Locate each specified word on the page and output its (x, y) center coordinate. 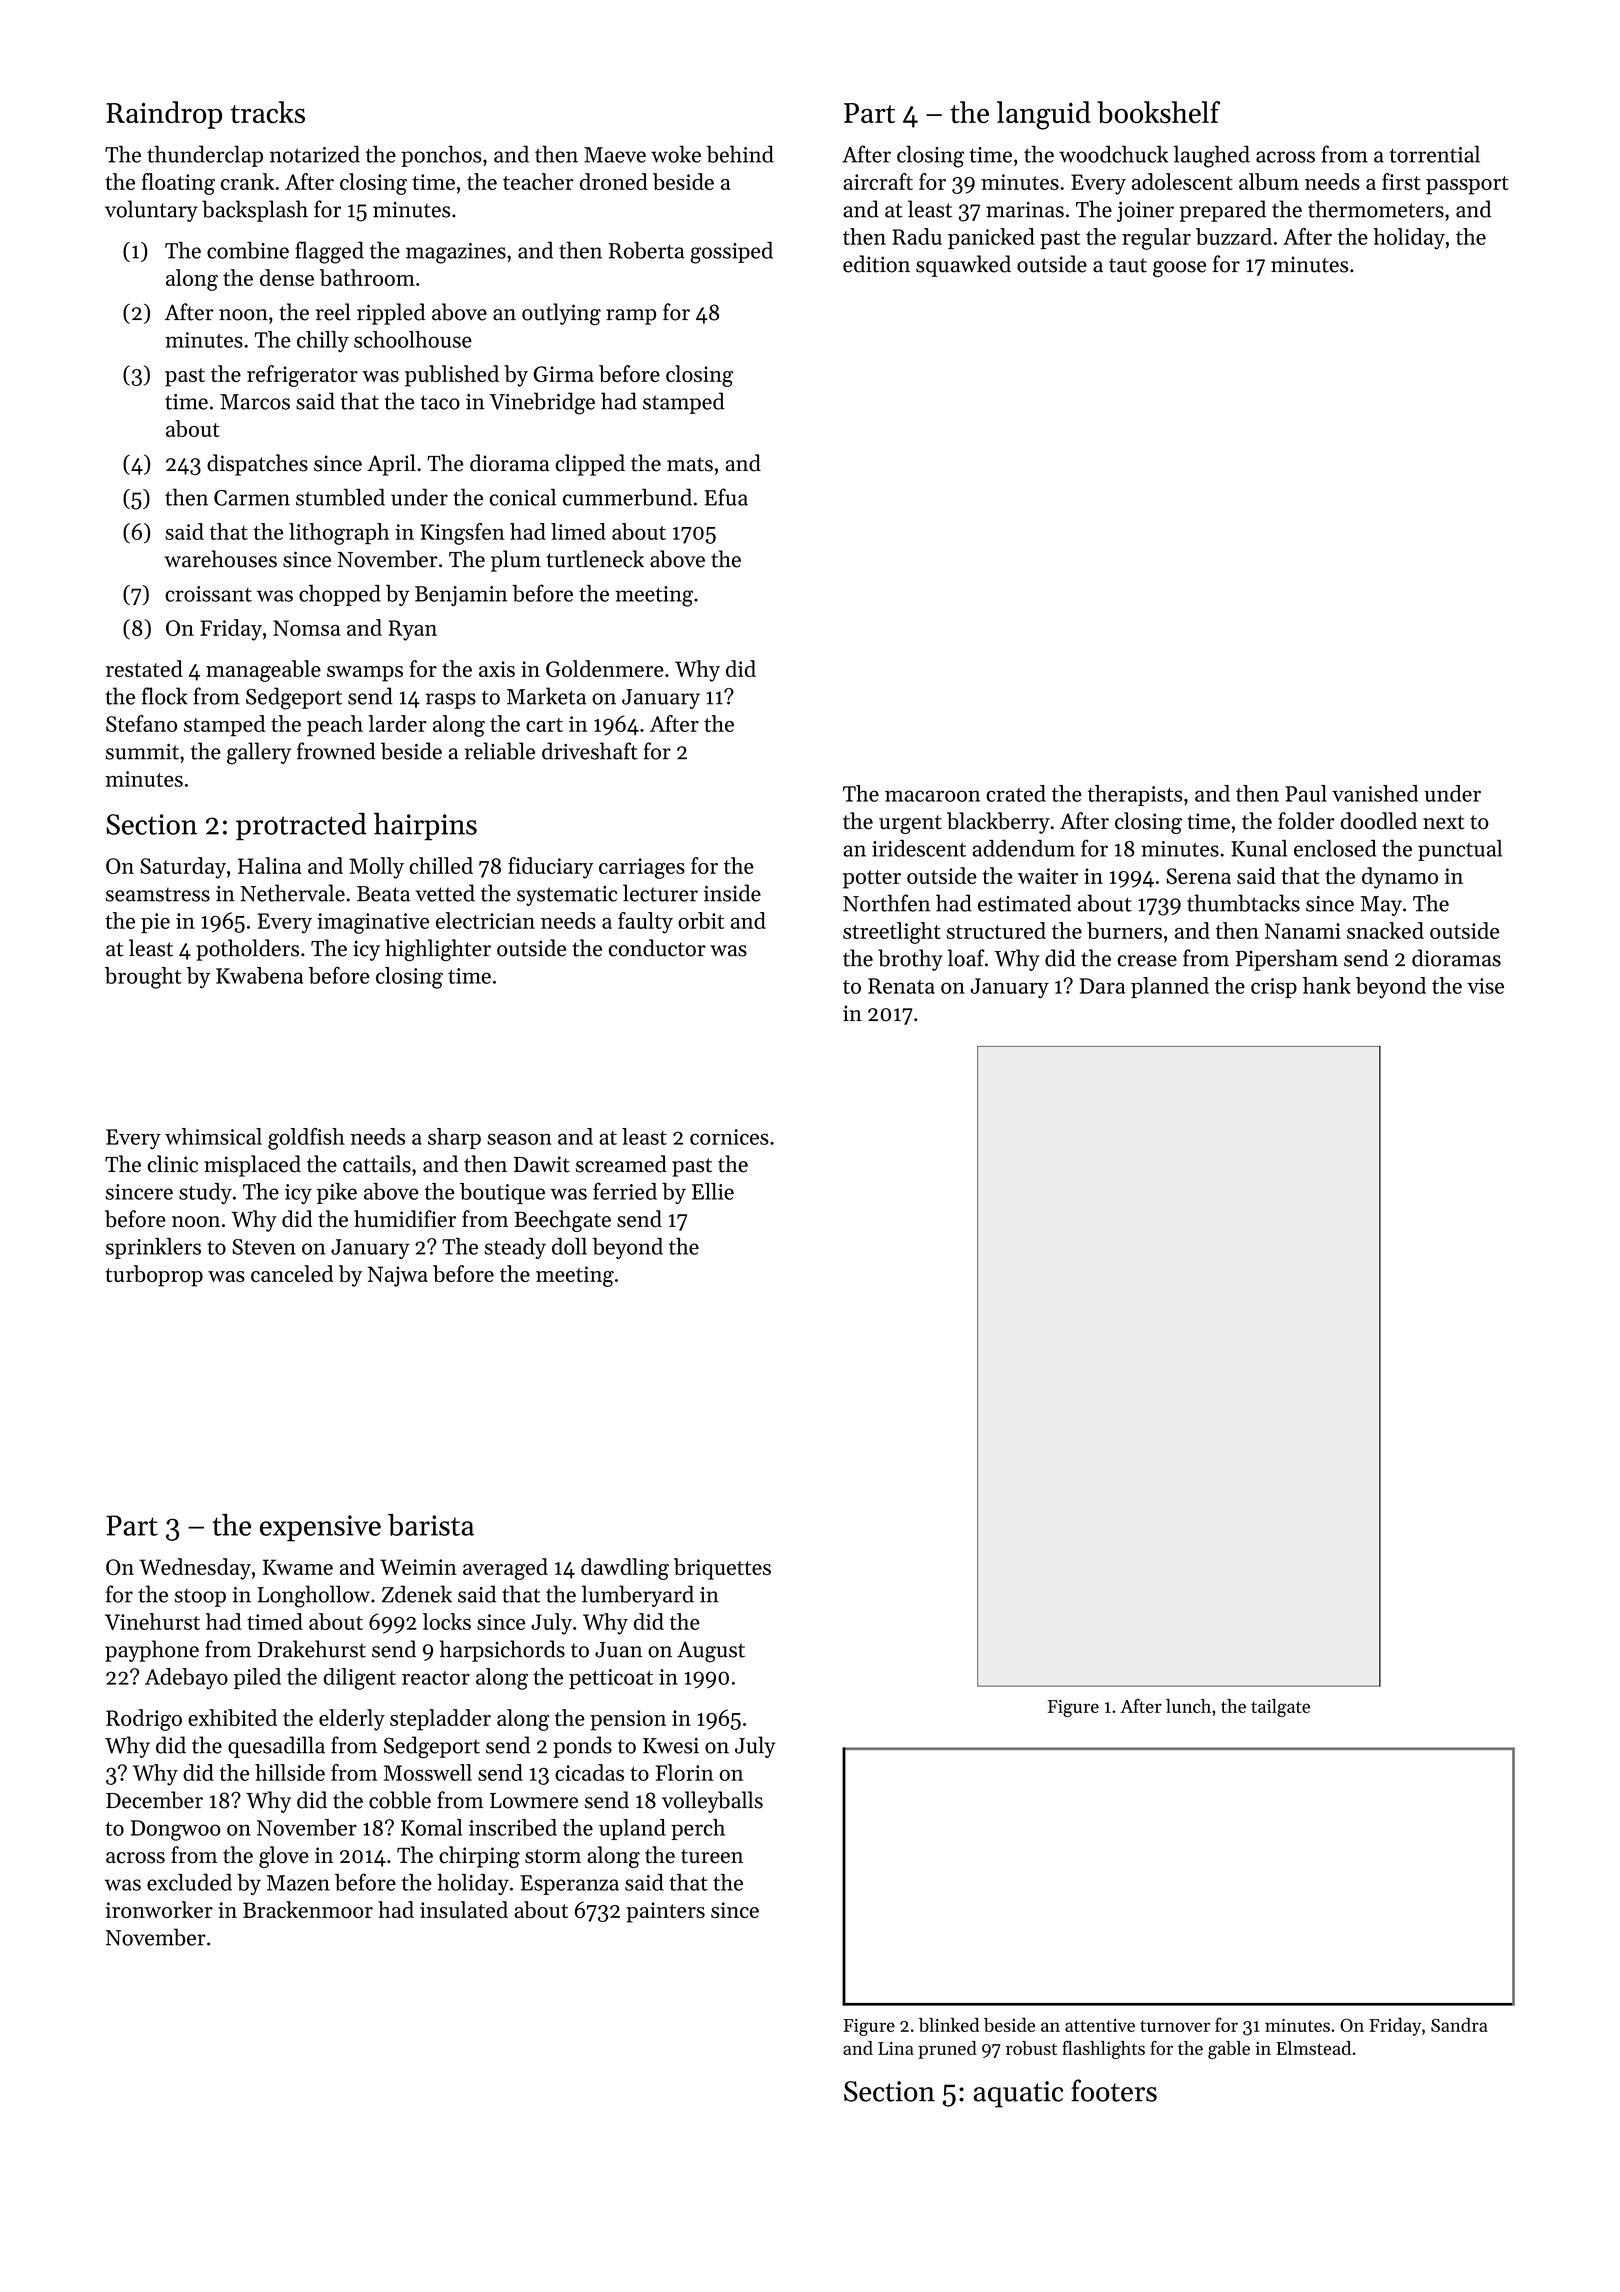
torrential (1434, 154)
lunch (1188, 1706)
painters (665, 1912)
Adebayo (186, 1679)
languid (1044, 115)
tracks (268, 112)
